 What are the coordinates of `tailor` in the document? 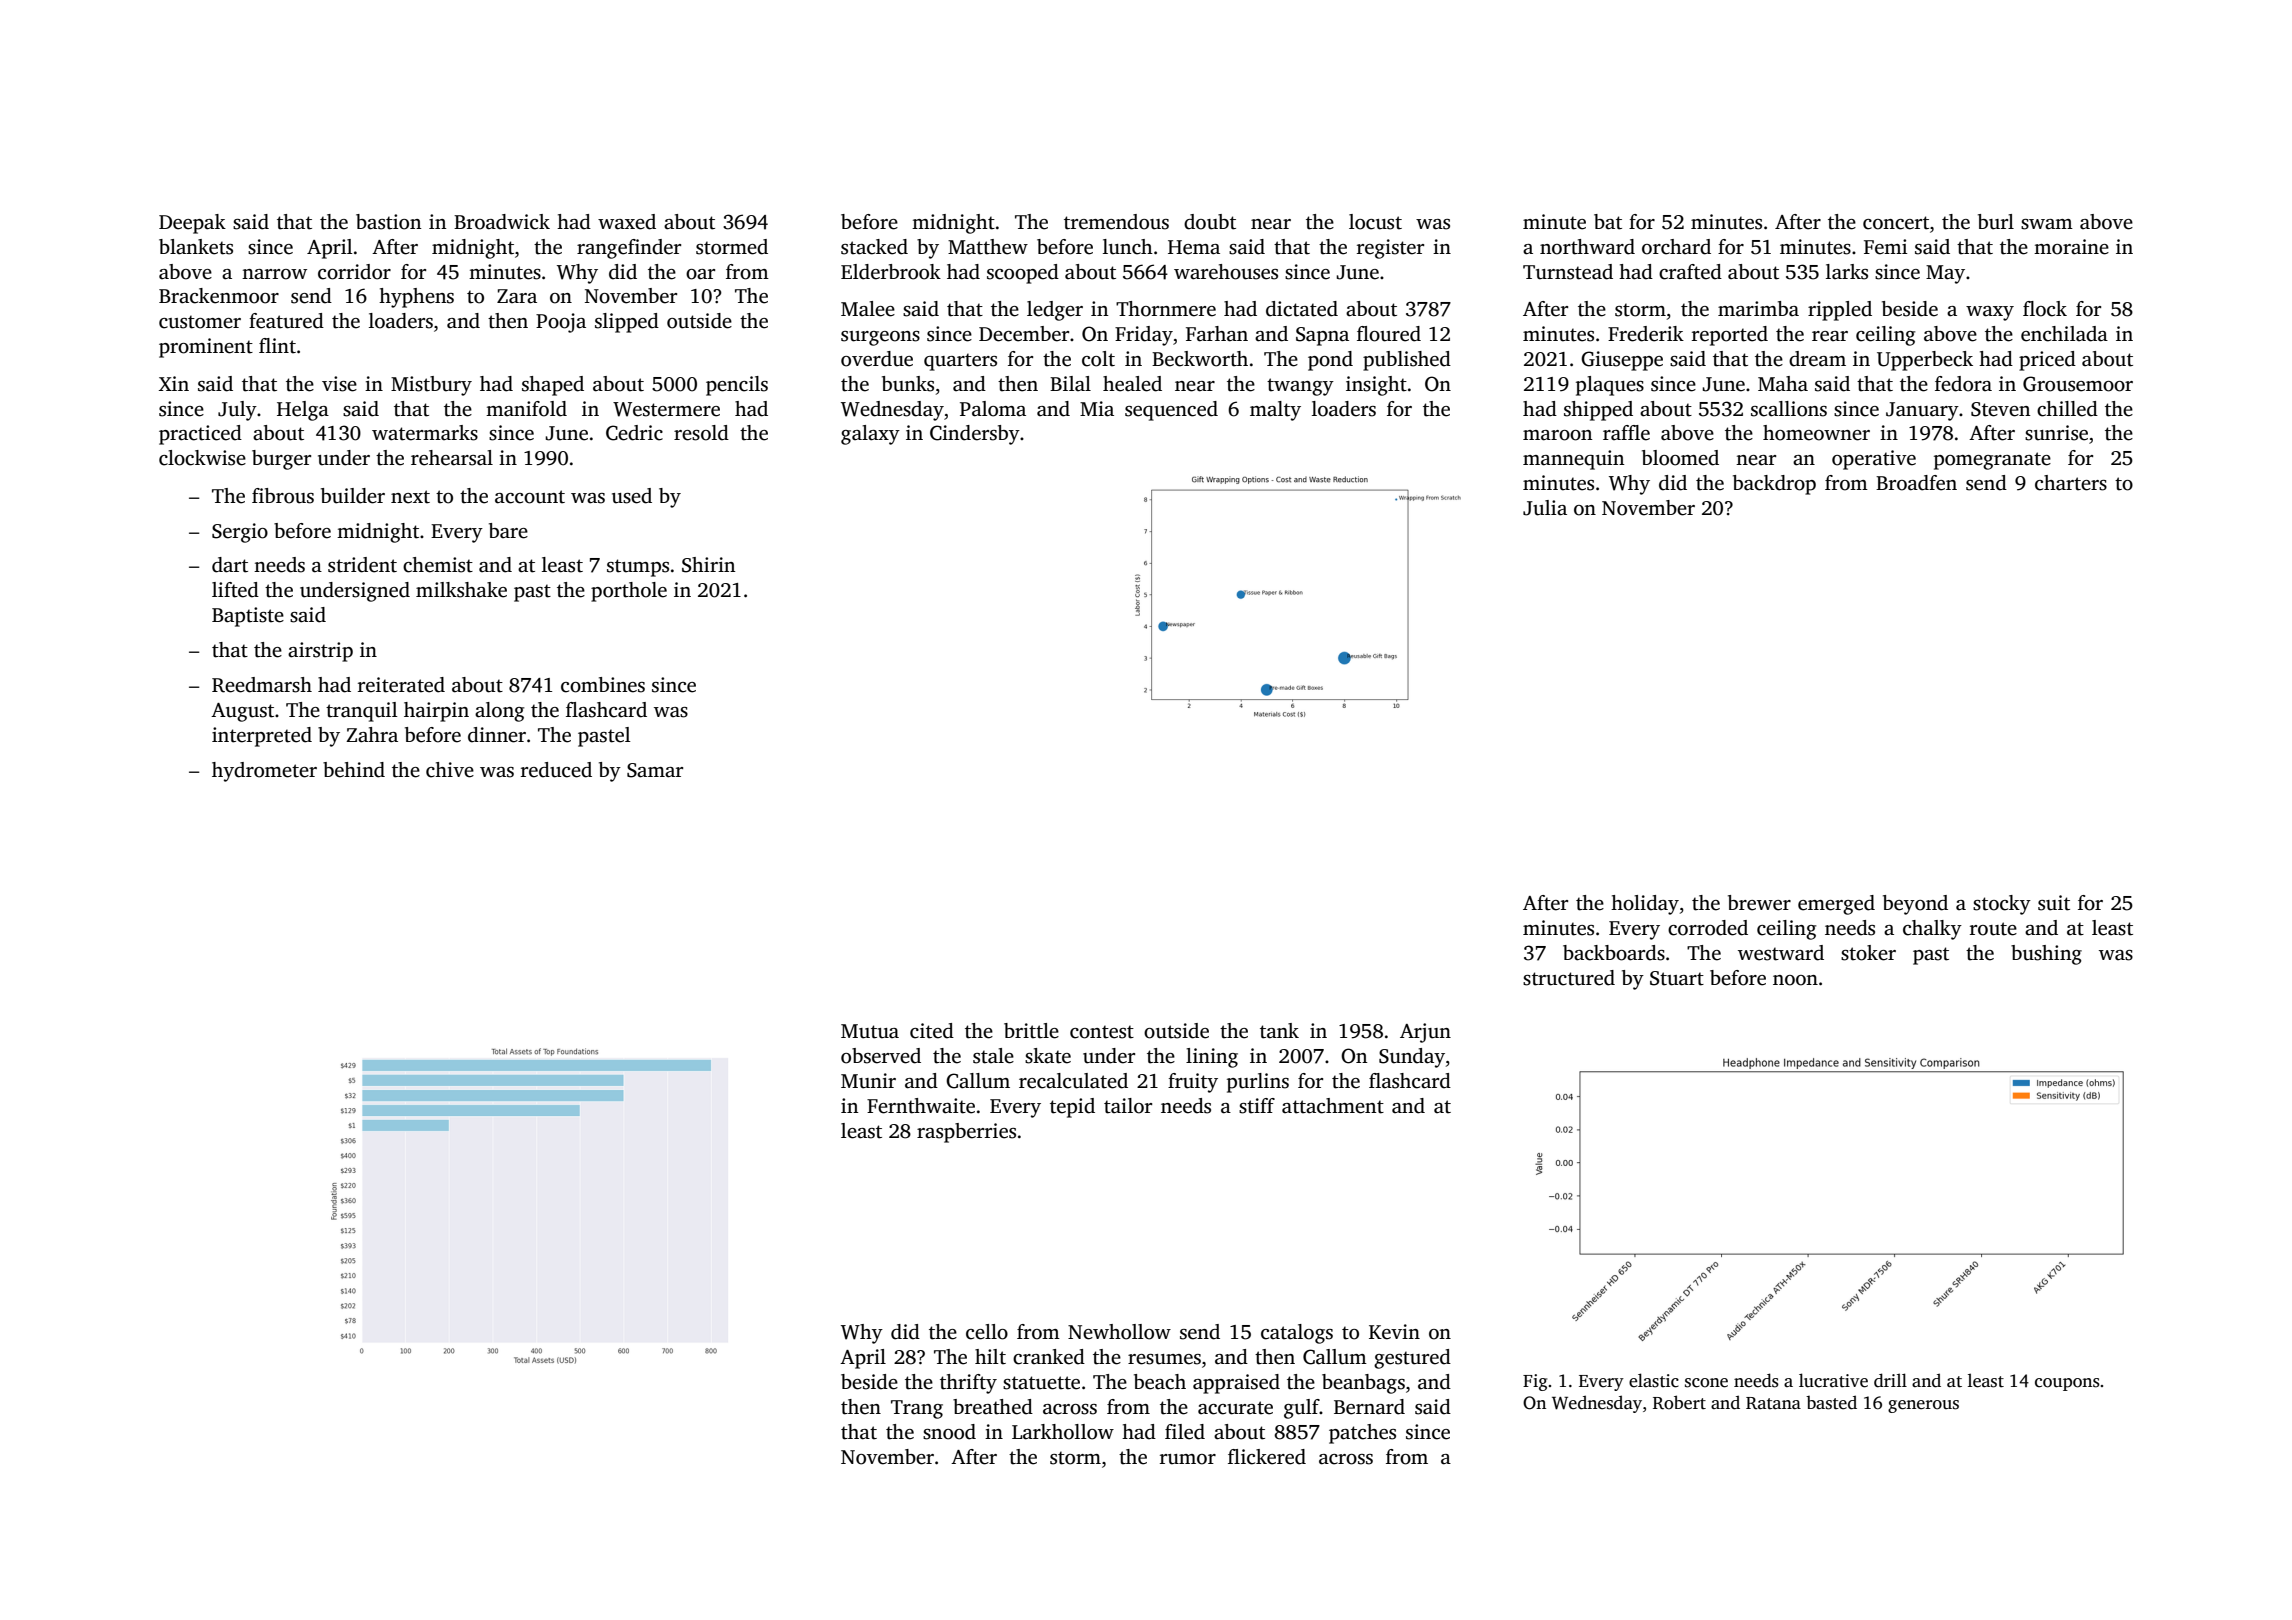 It's located at (1128, 1106).
